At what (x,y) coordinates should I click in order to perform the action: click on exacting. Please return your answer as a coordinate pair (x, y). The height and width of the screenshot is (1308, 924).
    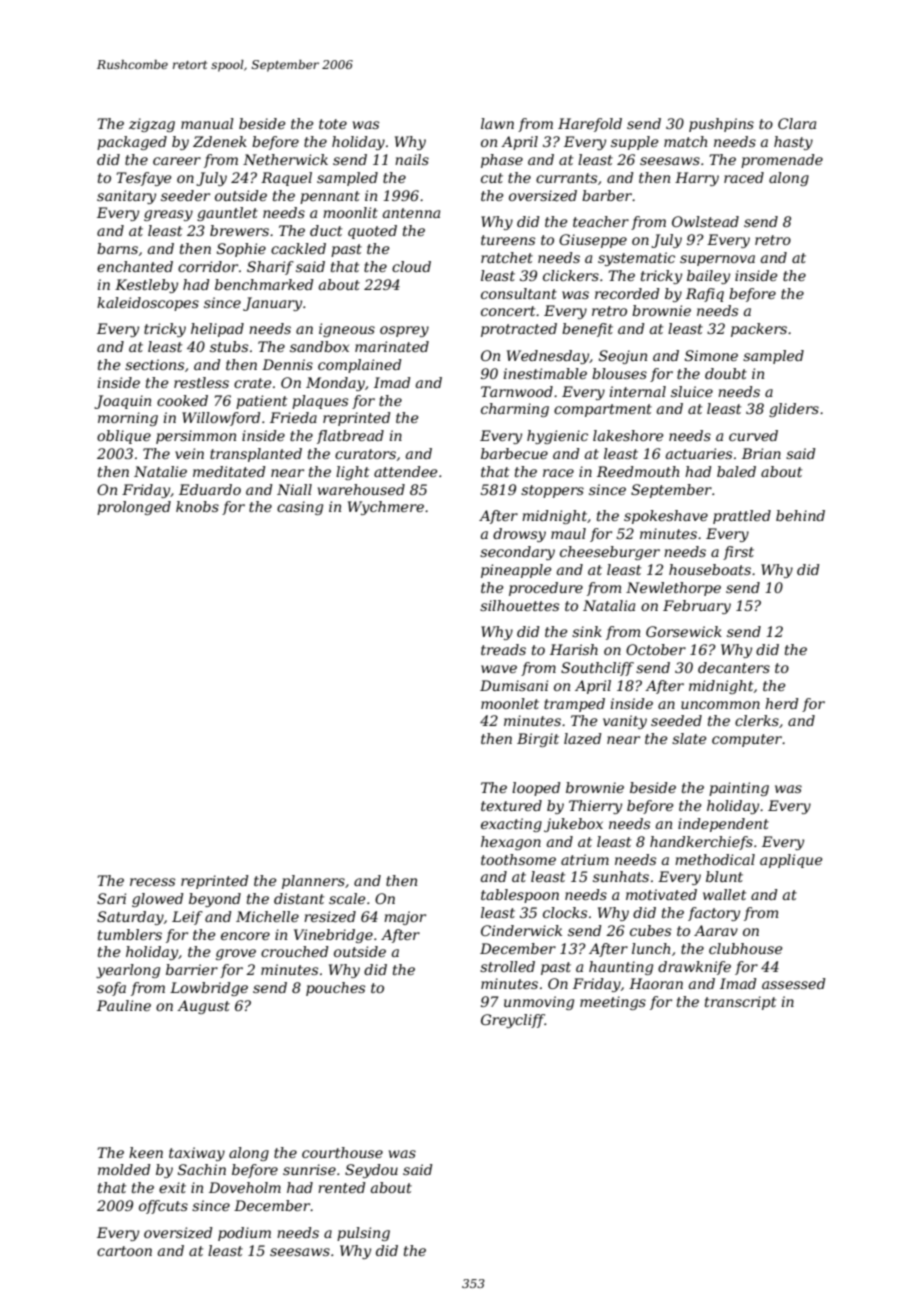
    Looking at the image, I should click on (511, 825).
